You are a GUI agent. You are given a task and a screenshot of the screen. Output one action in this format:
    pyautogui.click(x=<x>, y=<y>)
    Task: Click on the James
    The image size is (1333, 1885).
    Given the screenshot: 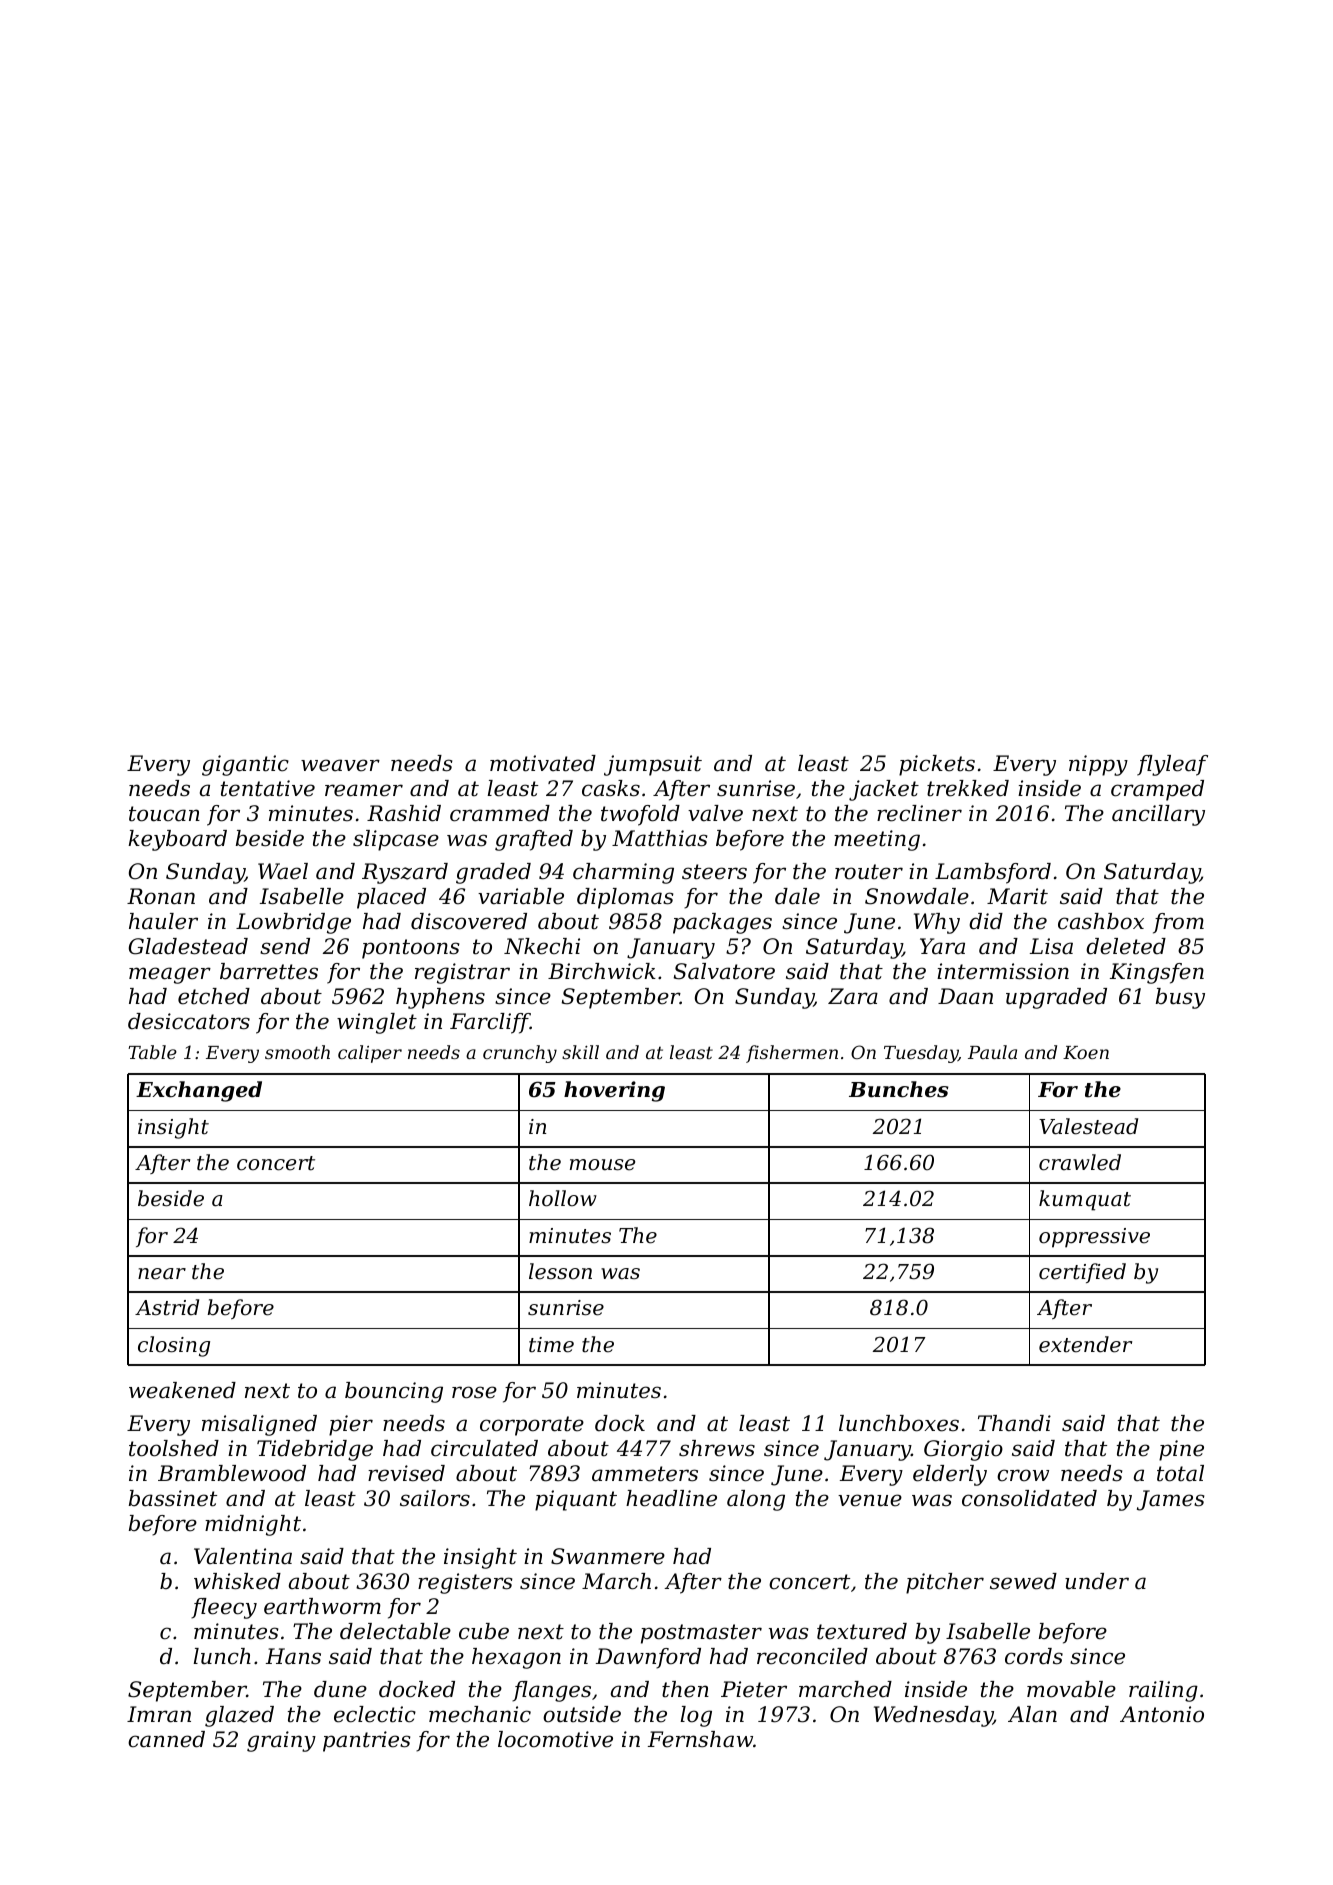 What is the action you would take?
    pyautogui.click(x=1171, y=1500)
